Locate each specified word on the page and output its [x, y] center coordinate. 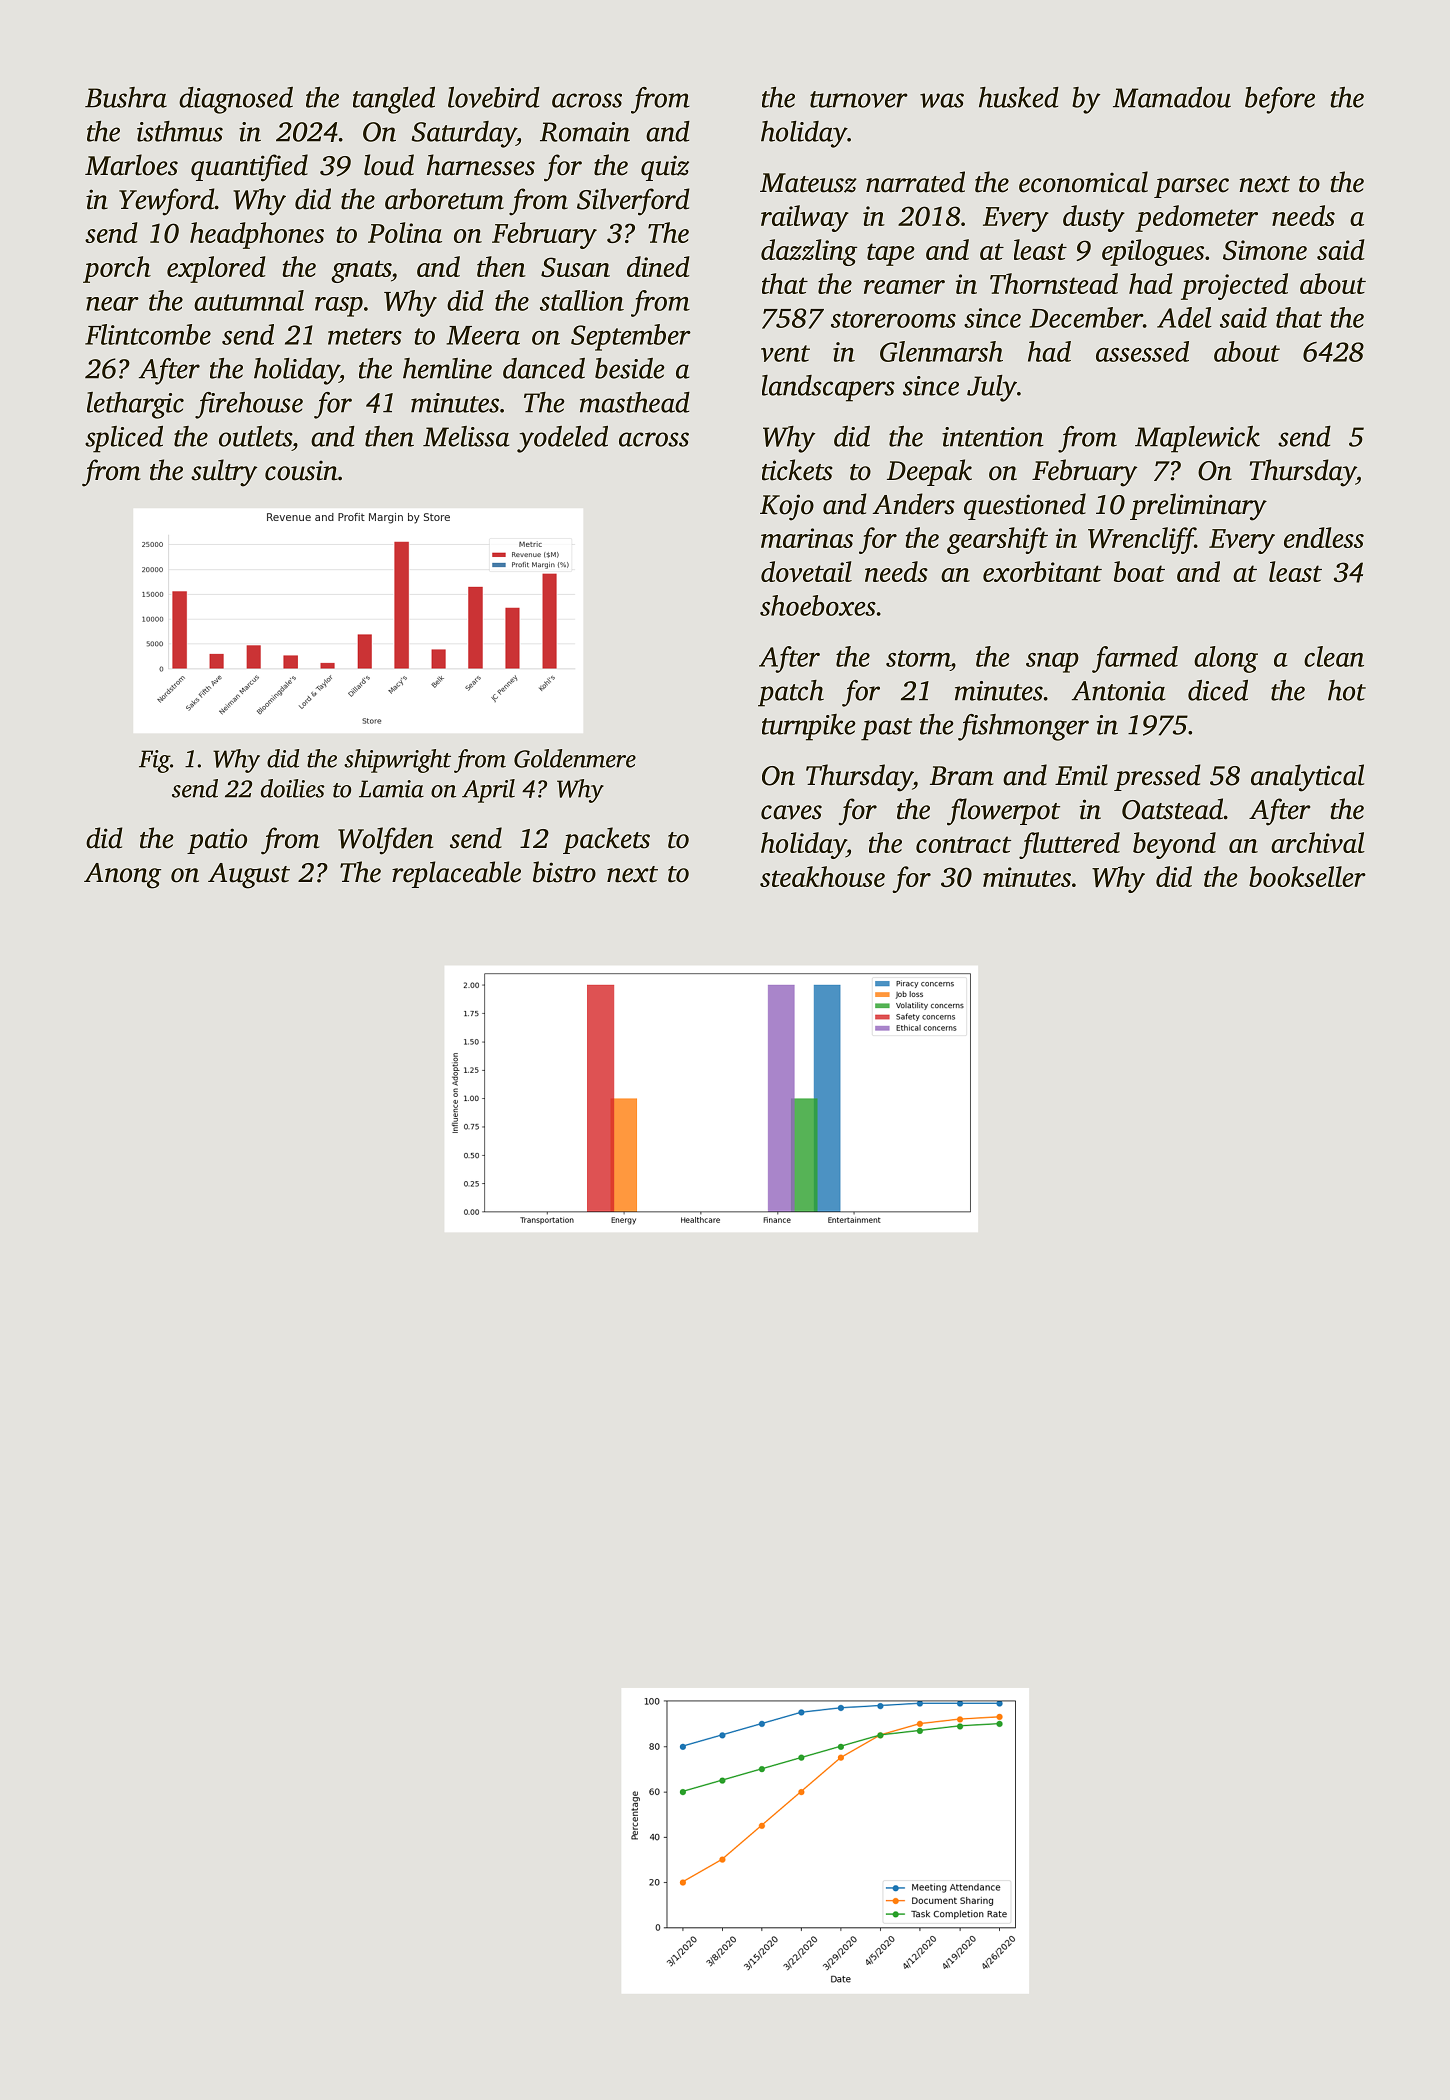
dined [658, 266]
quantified [249, 168]
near [112, 304]
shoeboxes [818, 605]
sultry [224, 473]
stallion [582, 300]
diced [1218, 690]
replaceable [456, 874]
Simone [1265, 250]
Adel [1184, 317]
